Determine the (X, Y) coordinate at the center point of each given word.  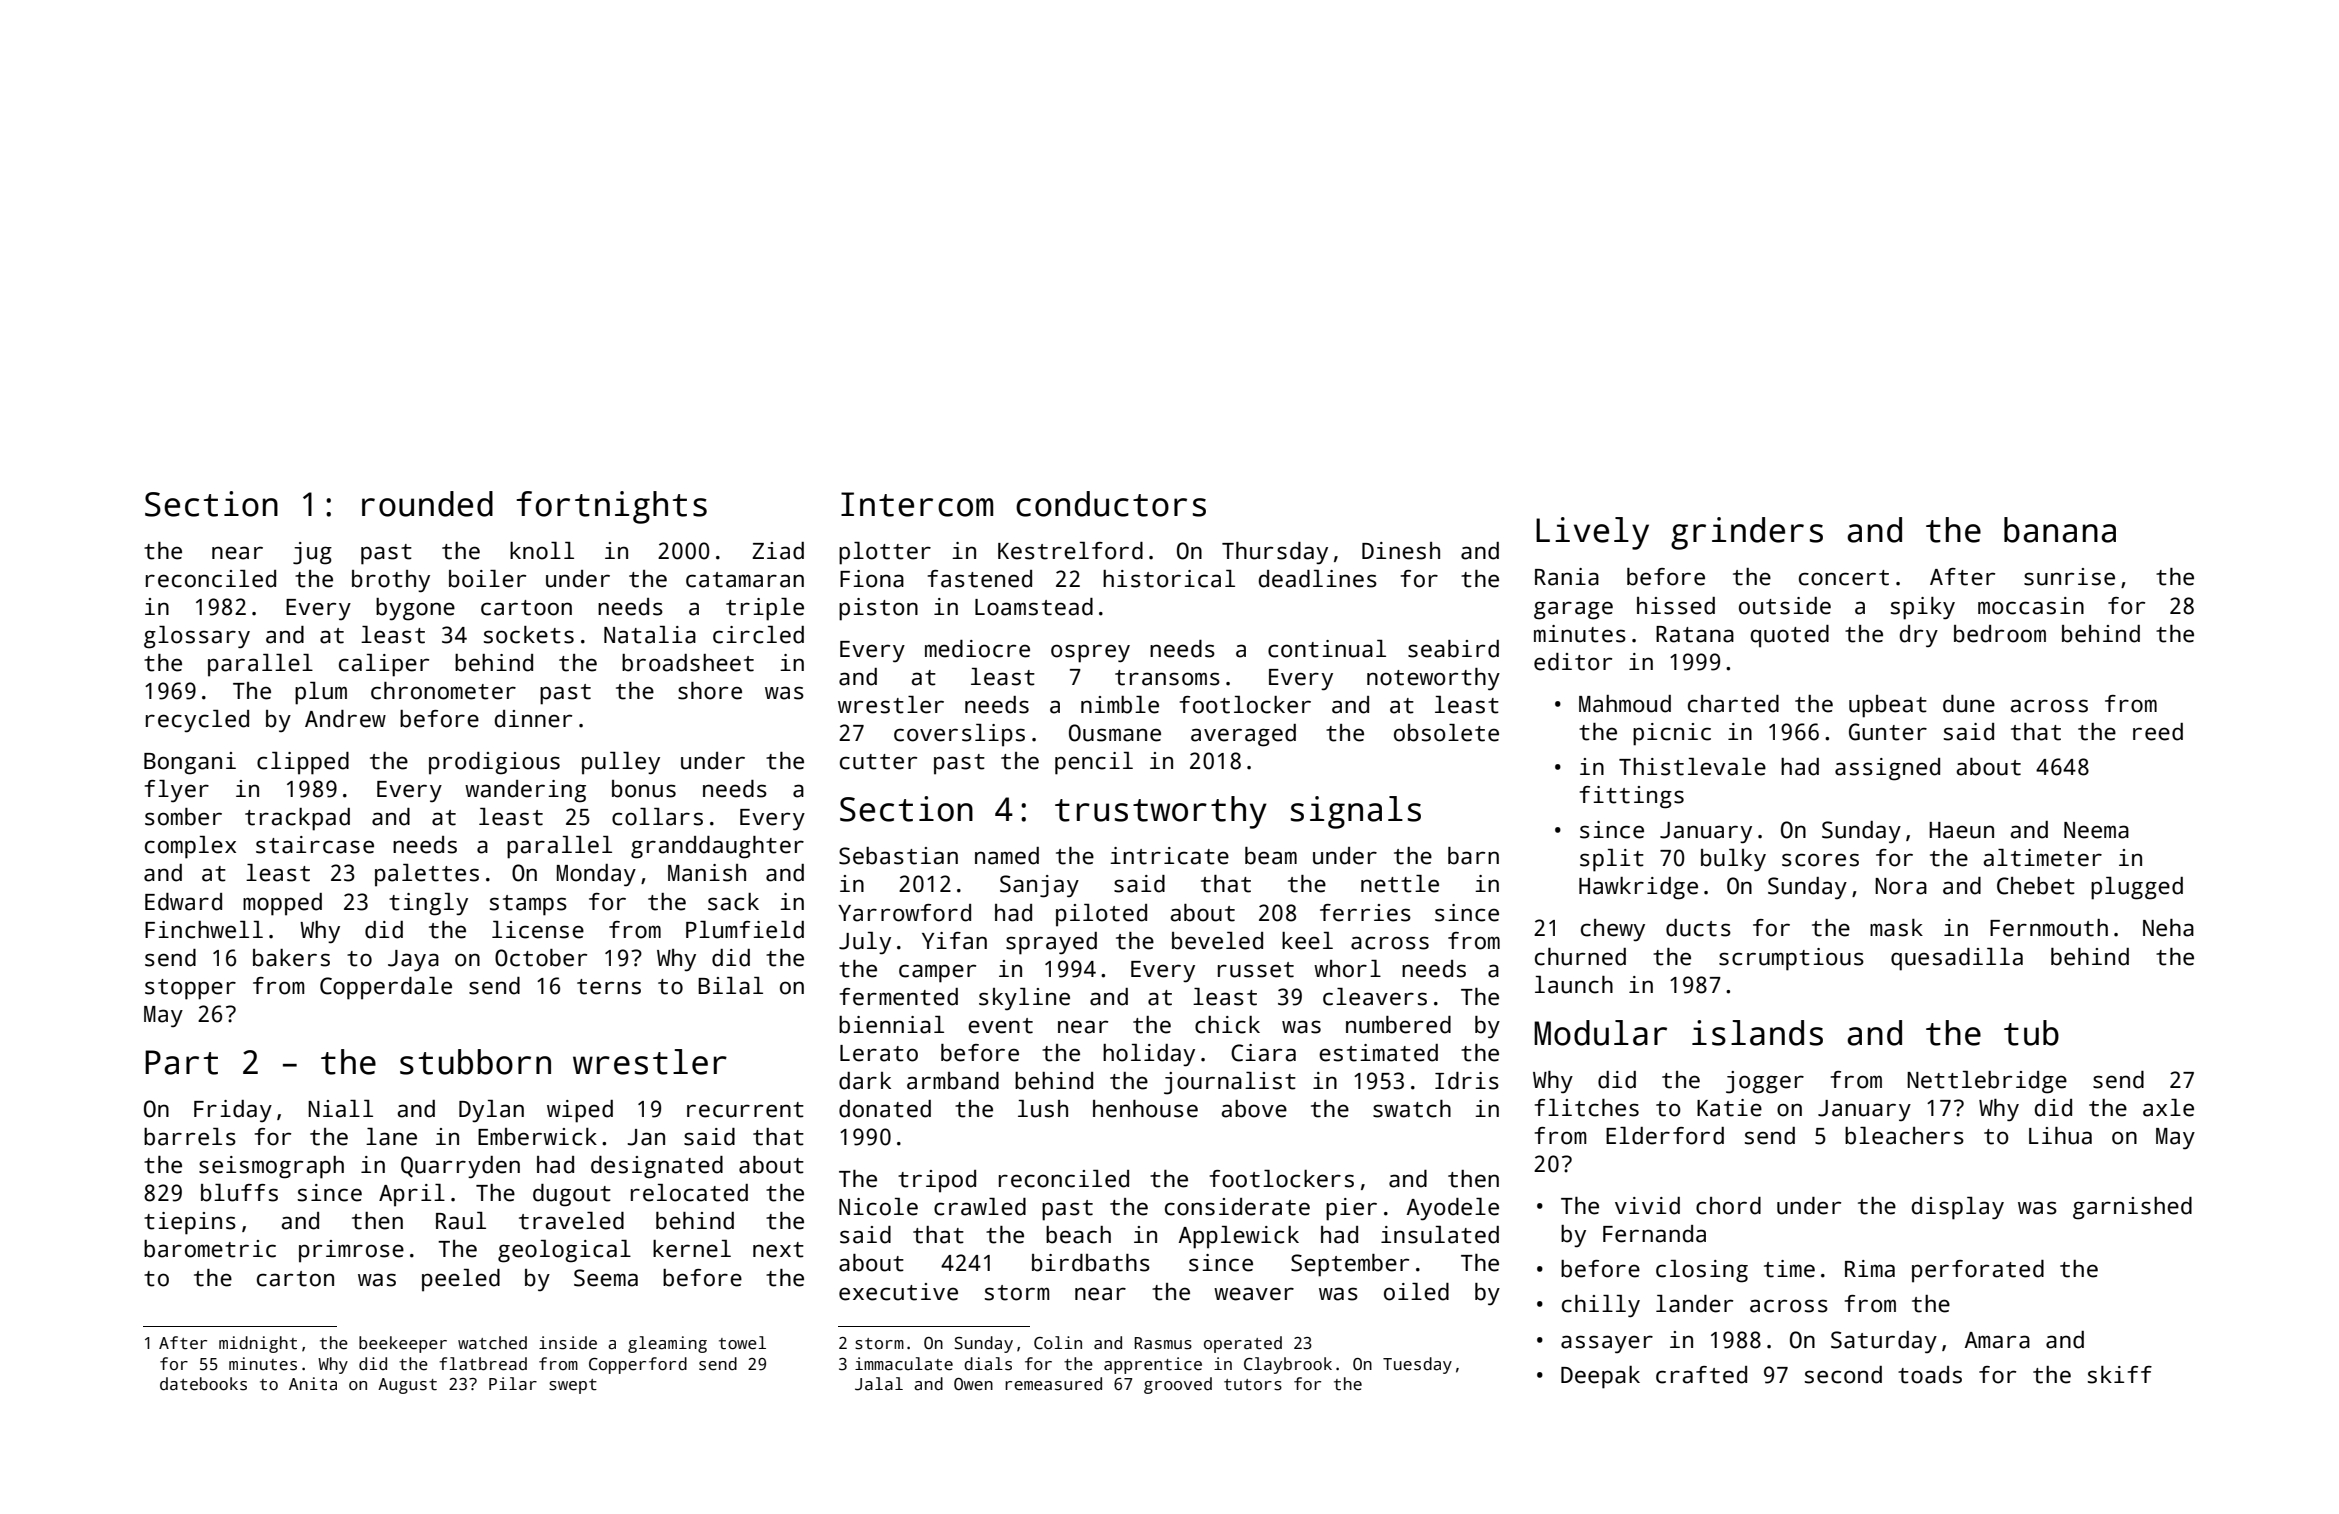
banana (2060, 530)
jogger (1765, 1082)
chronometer (443, 691)
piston (878, 609)
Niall (340, 1109)
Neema (2096, 830)
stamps (528, 905)
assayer (1607, 1344)
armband (953, 1081)
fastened (980, 579)
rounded (427, 504)
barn (1473, 856)
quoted (1790, 636)
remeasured (1053, 1384)
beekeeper (403, 1344)
